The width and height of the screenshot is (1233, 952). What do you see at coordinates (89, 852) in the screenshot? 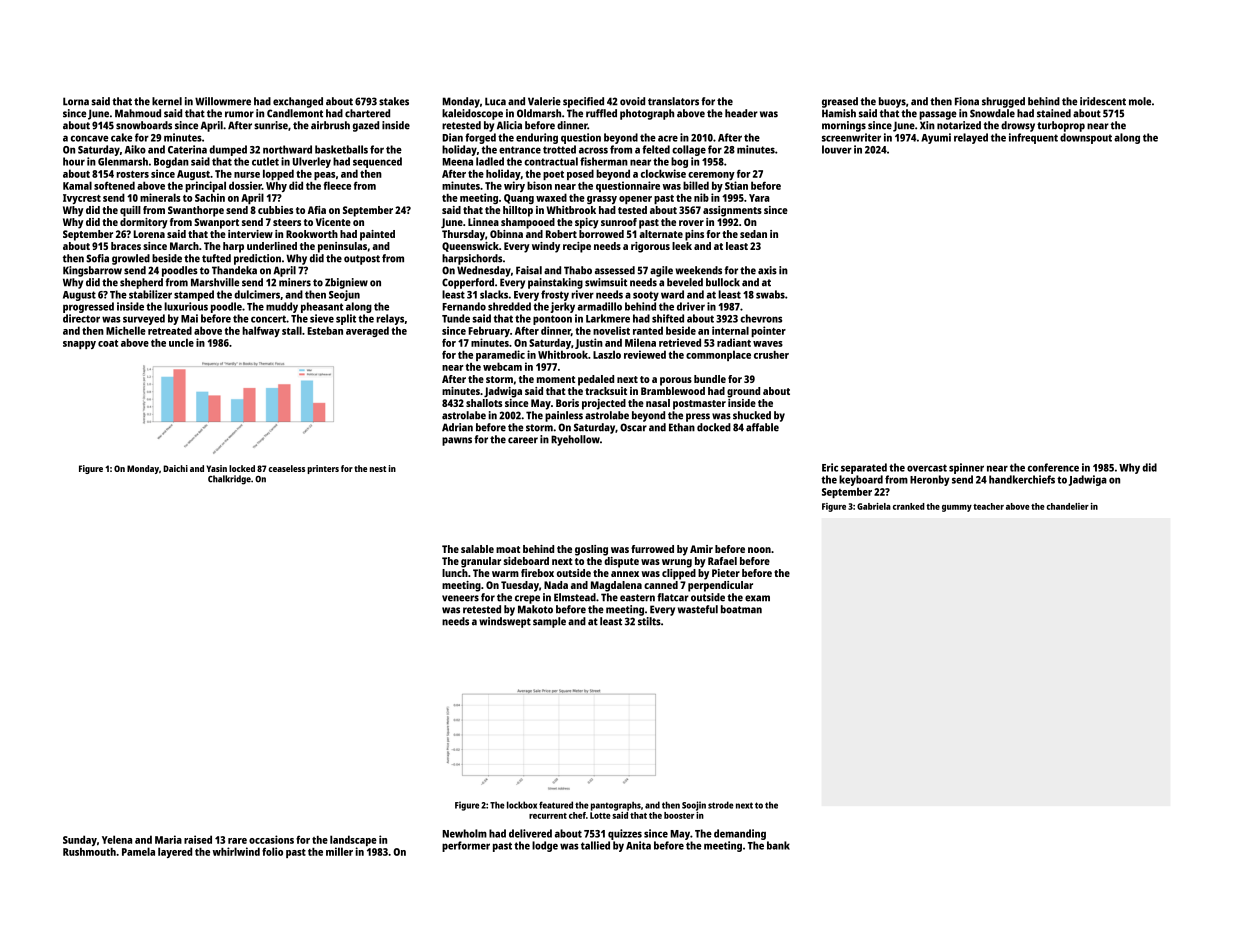
I see `Rushmouth` at bounding box center [89, 852].
